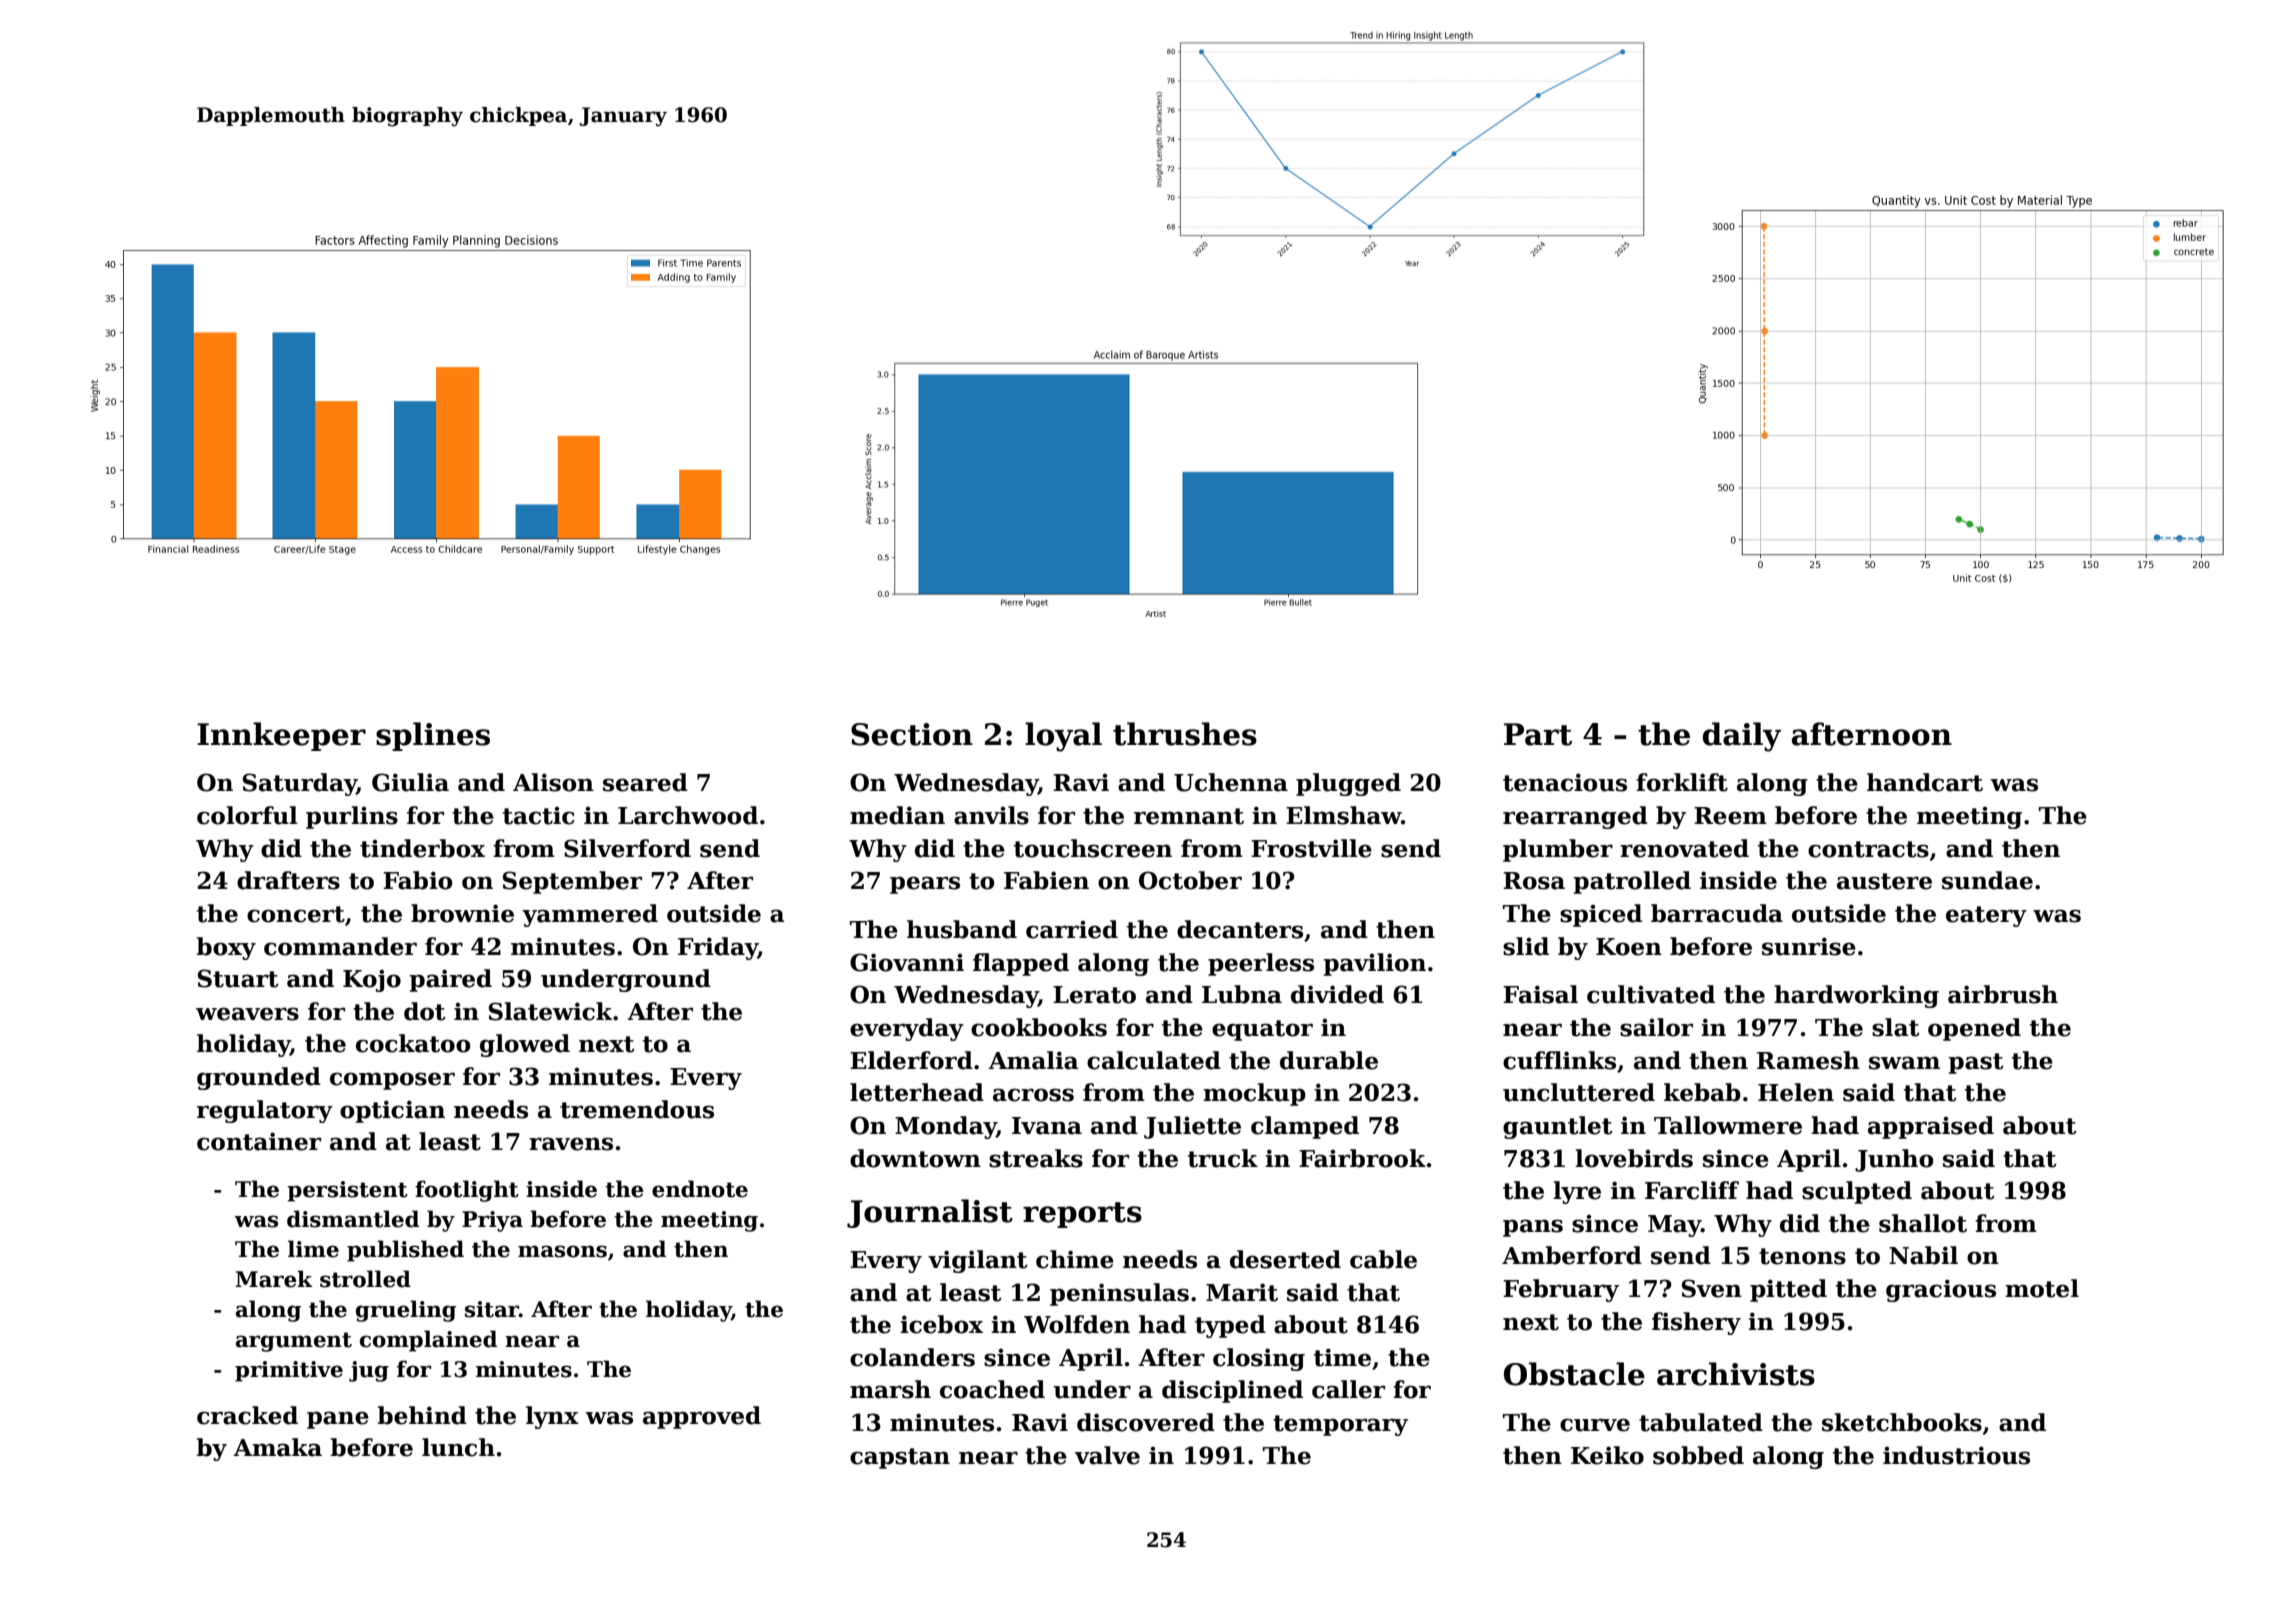 The height and width of the image is (1620, 2292). I want to click on optician, so click(392, 1111).
